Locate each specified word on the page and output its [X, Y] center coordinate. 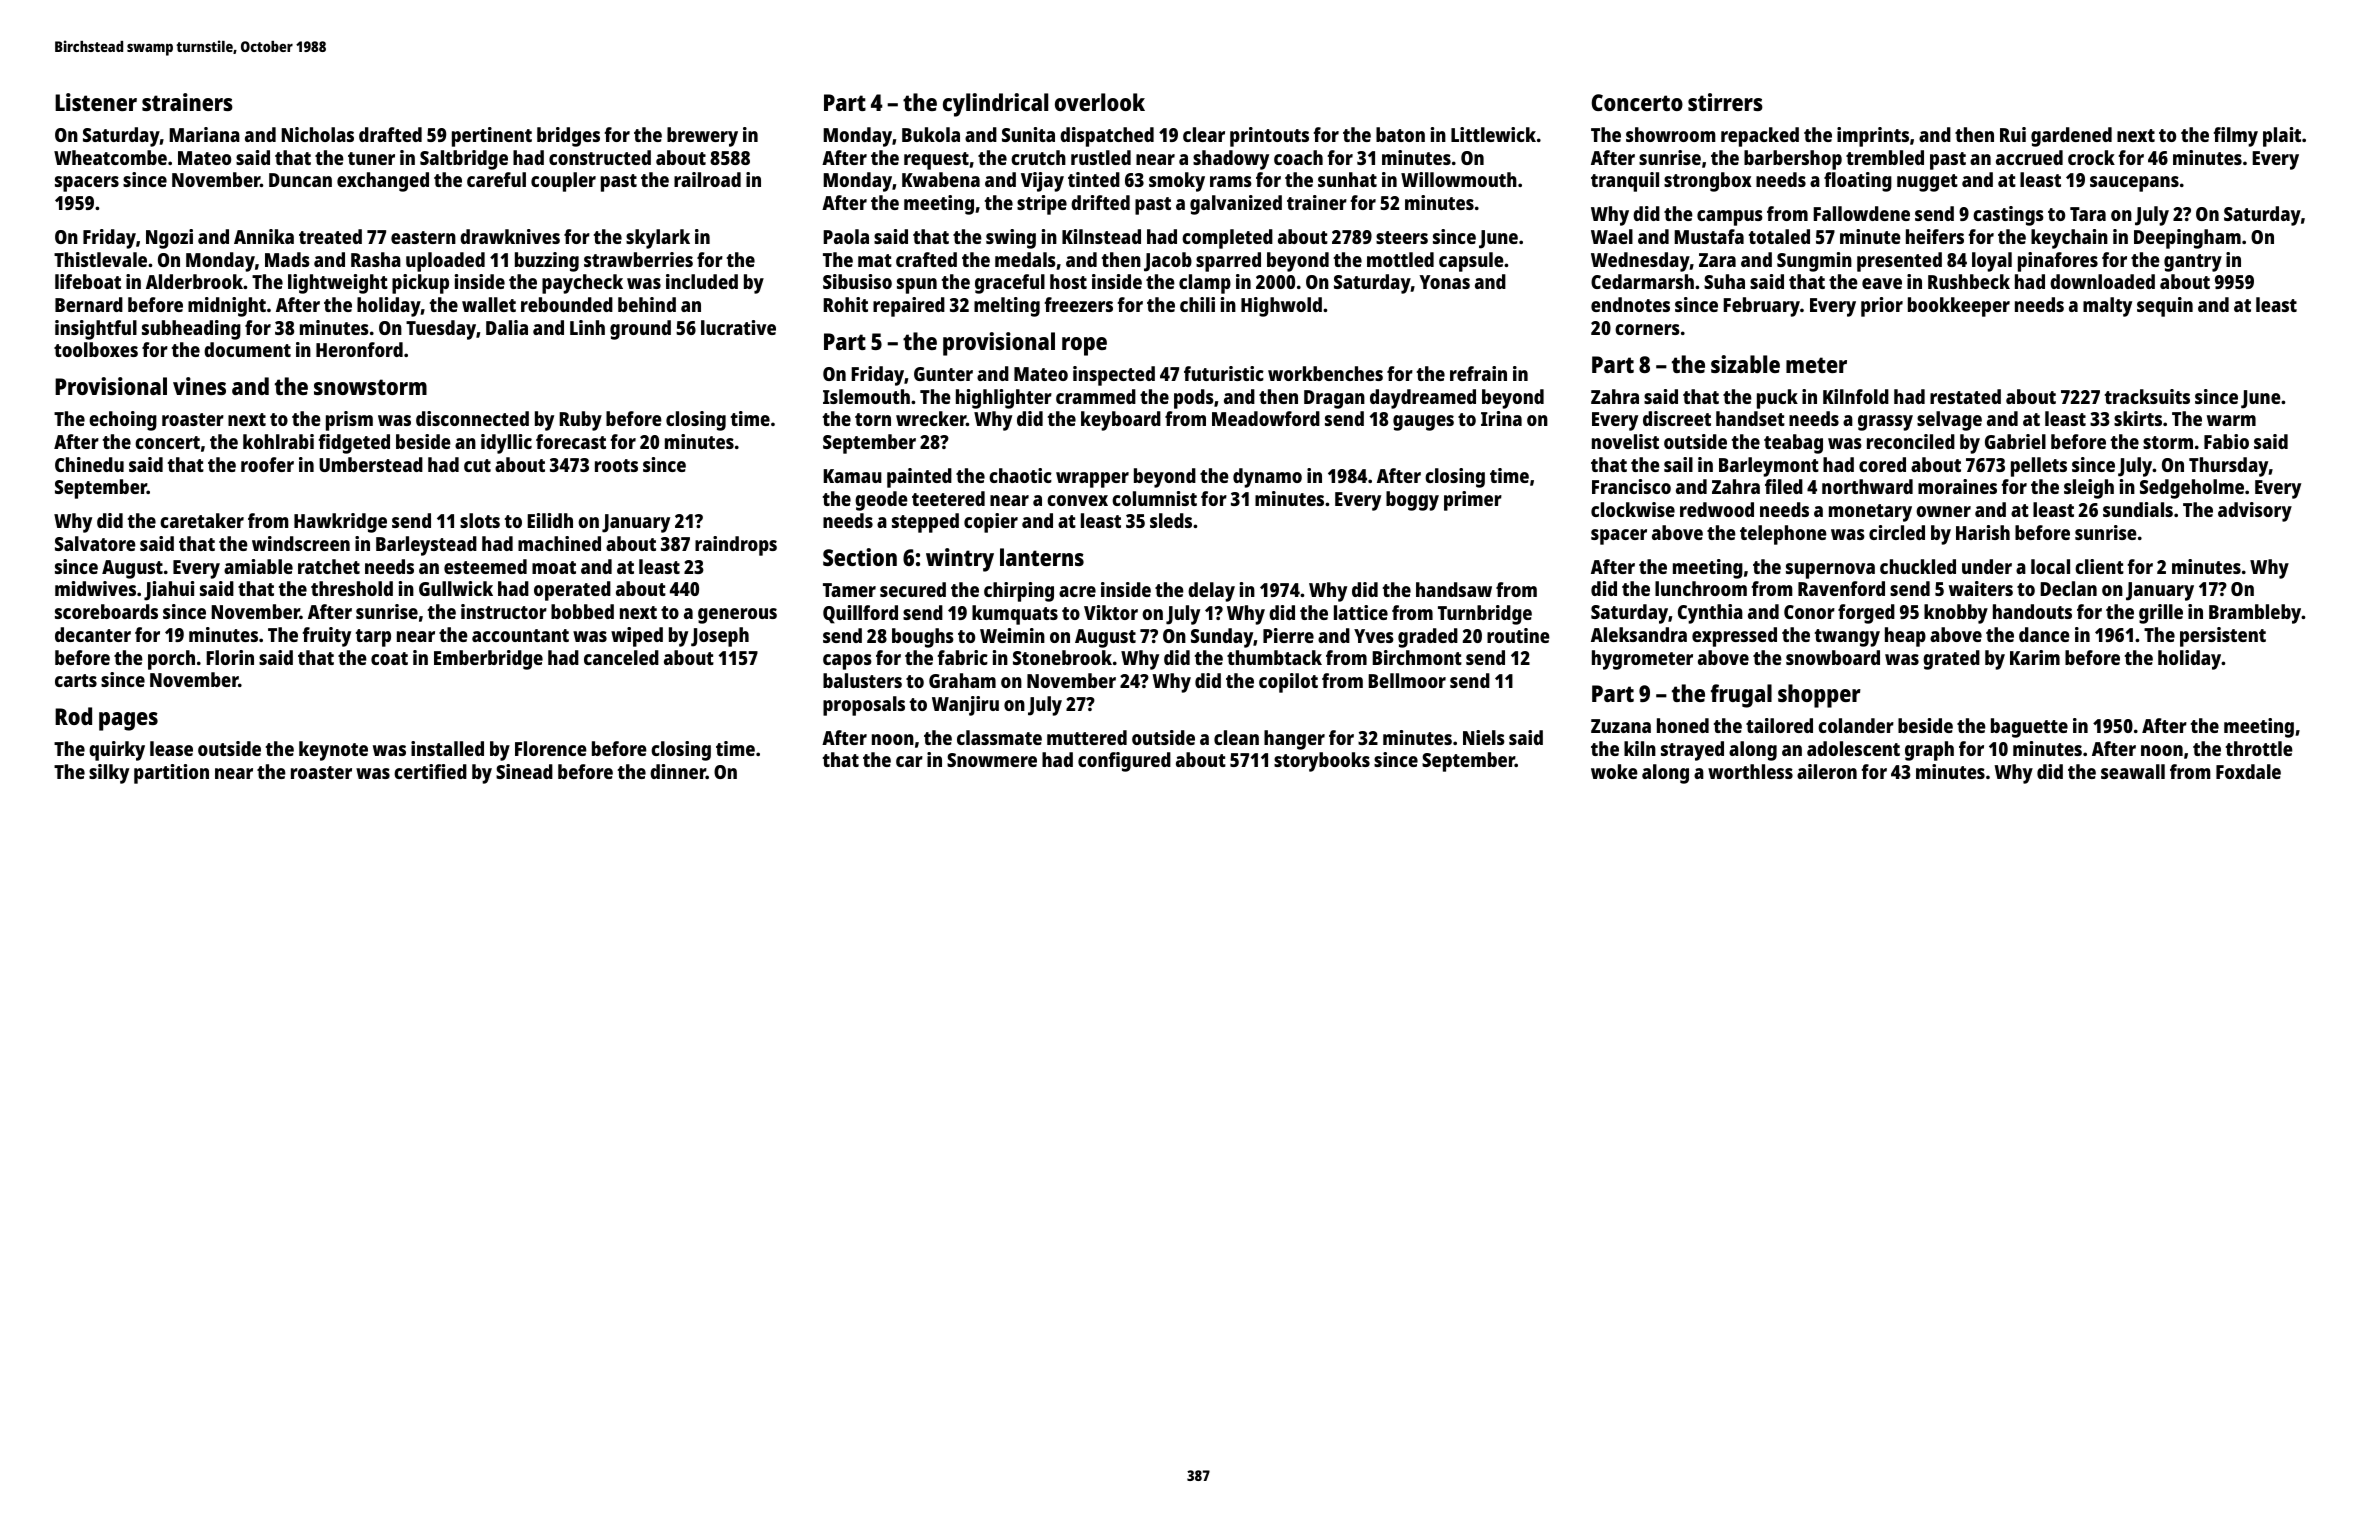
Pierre [1288, 635]
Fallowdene [1861, 213]
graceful [1010, 284]
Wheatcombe [110, 157]
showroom [1671, 134]
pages [128, 721]
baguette [2029, 728]
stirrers [1725, 102]
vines [199, 386]
